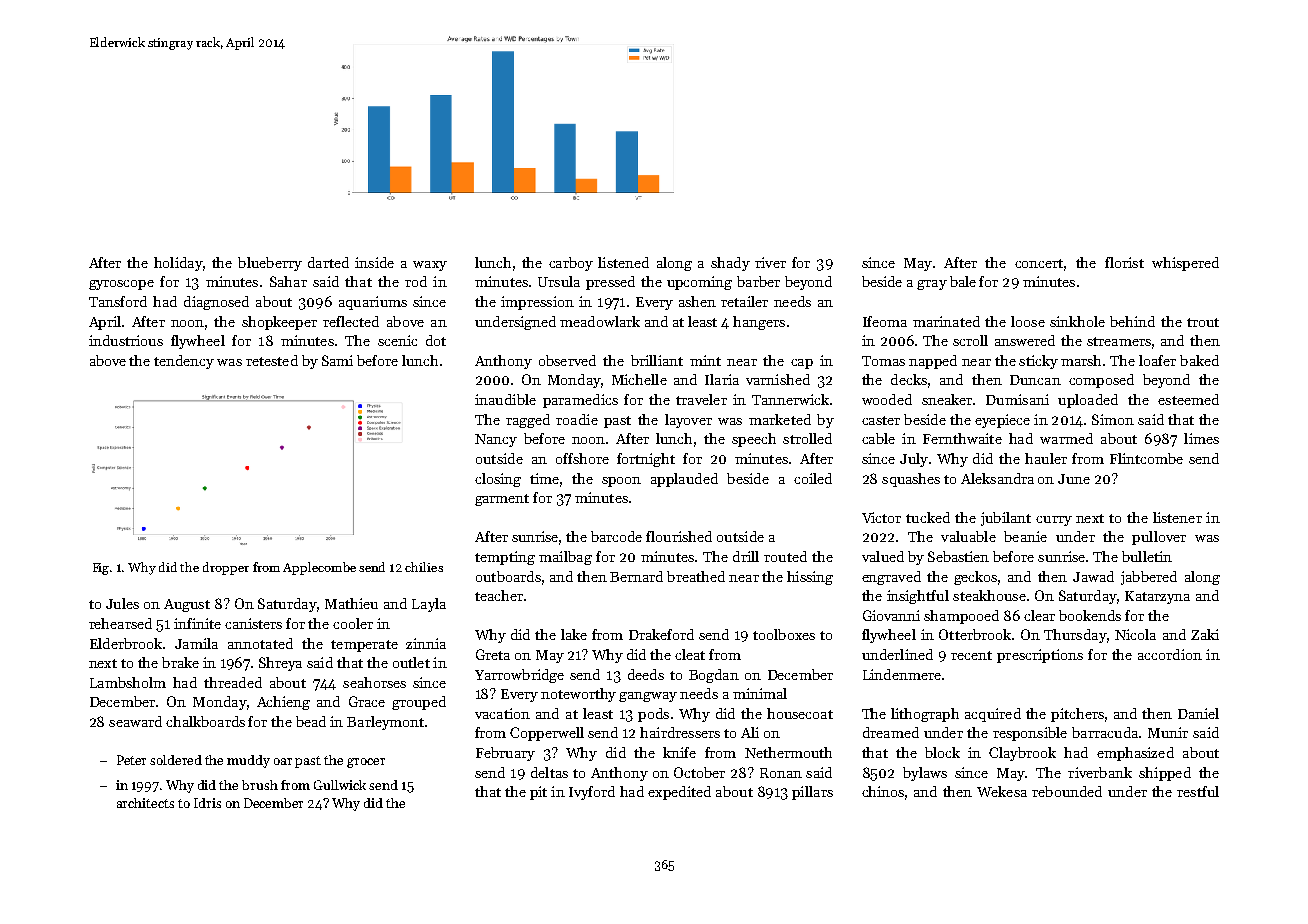 The width and height of the screenshot is (1308, 924). I want to click on trout, so click(1203, 322).
